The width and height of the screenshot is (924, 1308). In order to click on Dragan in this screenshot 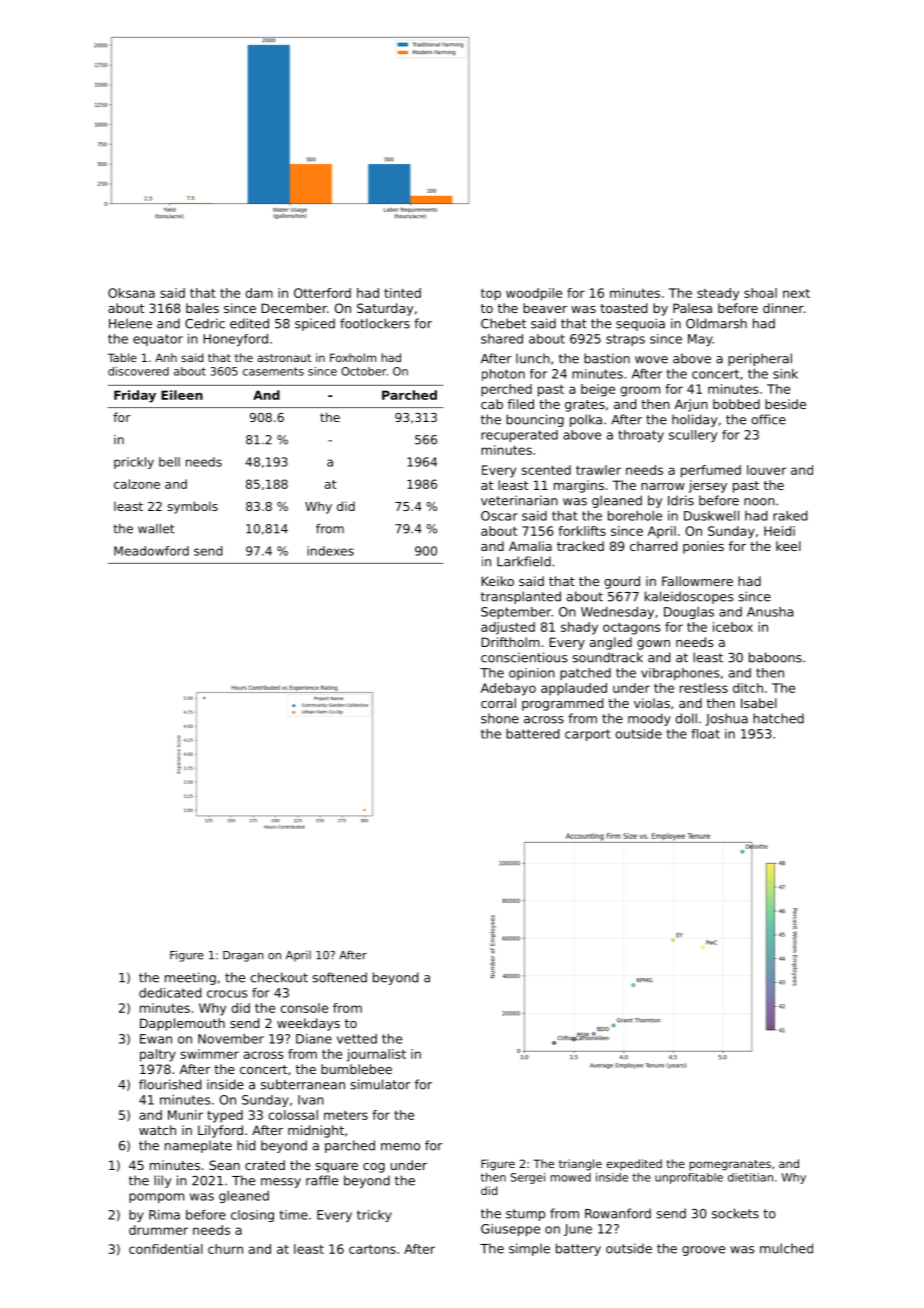, I will do `click(243, 956)`.
